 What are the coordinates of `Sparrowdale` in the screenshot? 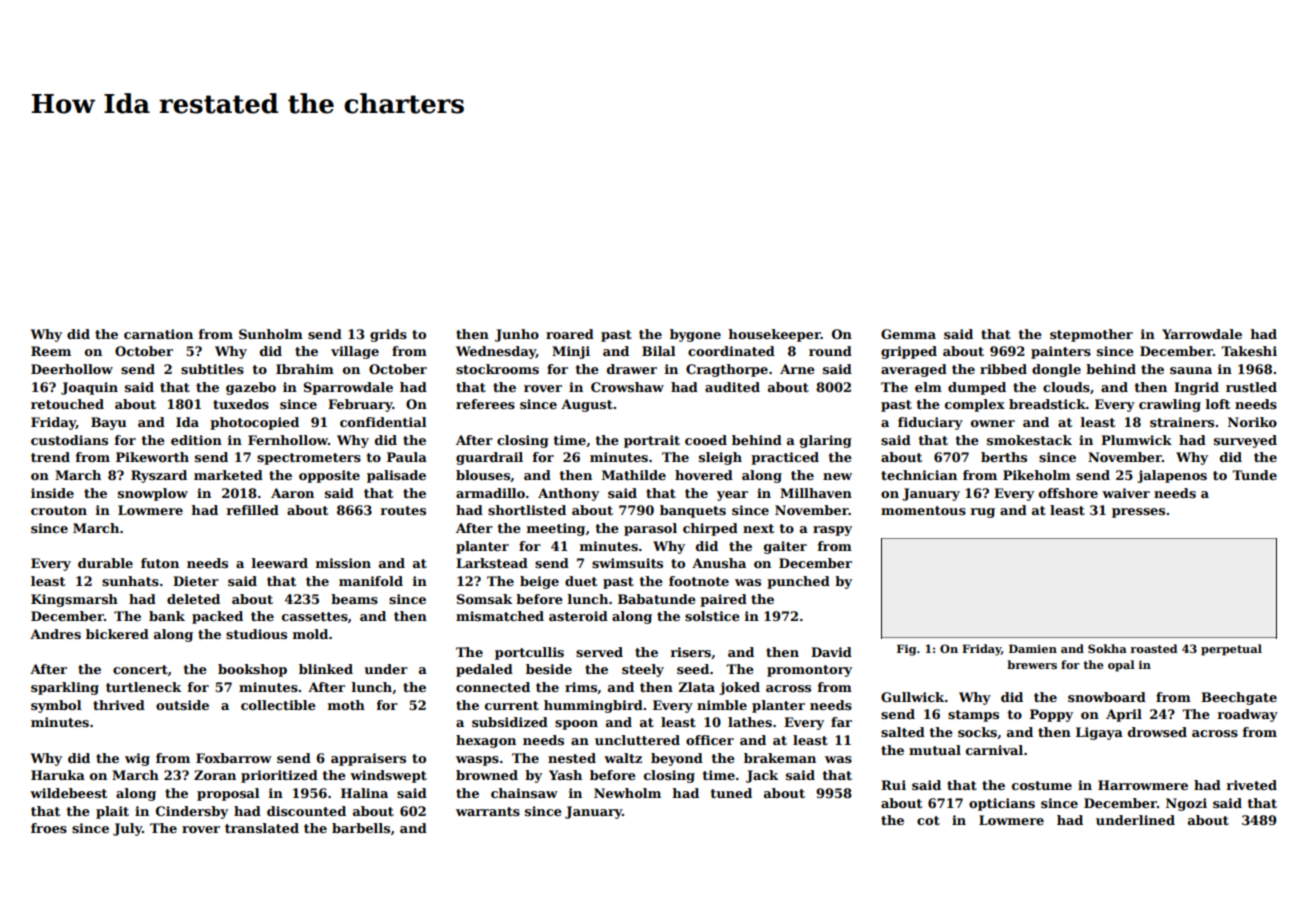 It's located at (348, 388).
